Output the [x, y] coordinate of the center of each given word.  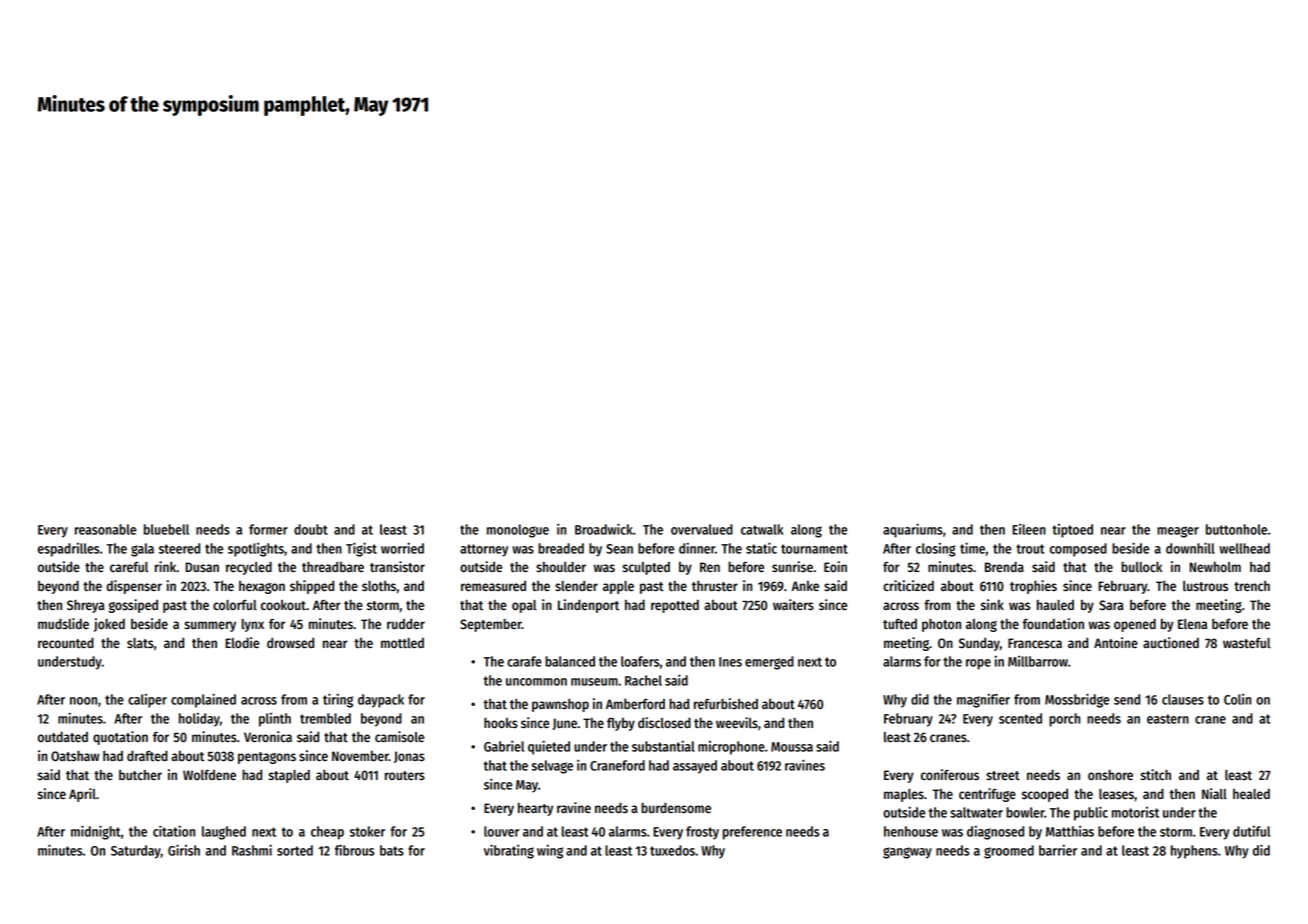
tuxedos [672, 850]
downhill [1190, 548]
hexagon [262, 587]
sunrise [792, 567]
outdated [63, 736]
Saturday [136, 852]
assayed [695, 767]
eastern [1168, 719]
